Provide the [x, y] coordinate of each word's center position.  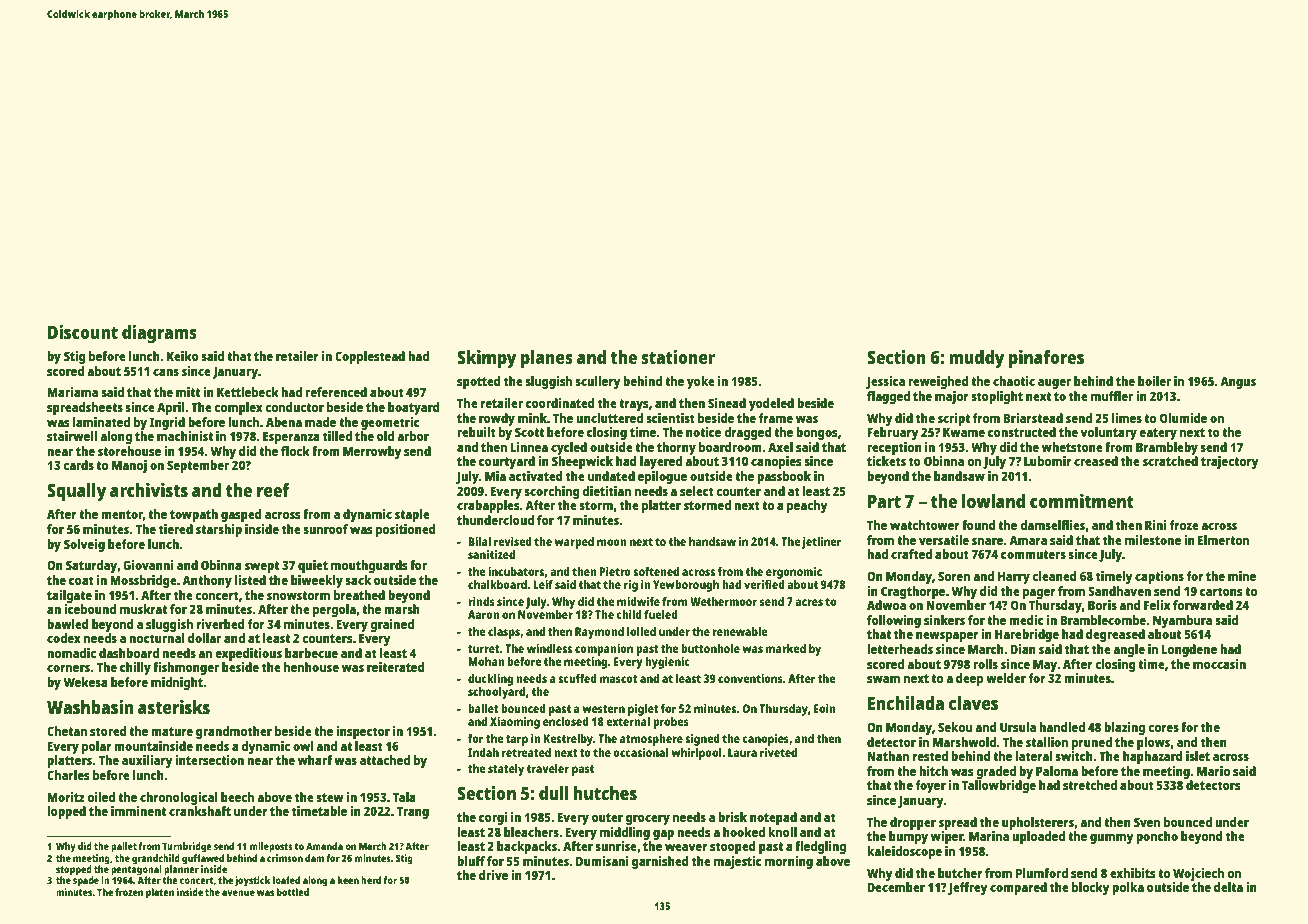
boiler [1154, 381]
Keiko [183, 356]
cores [1163, 728]
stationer [678, 357]
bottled [293, 892]
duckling [490, 680]
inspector [363, 732]
